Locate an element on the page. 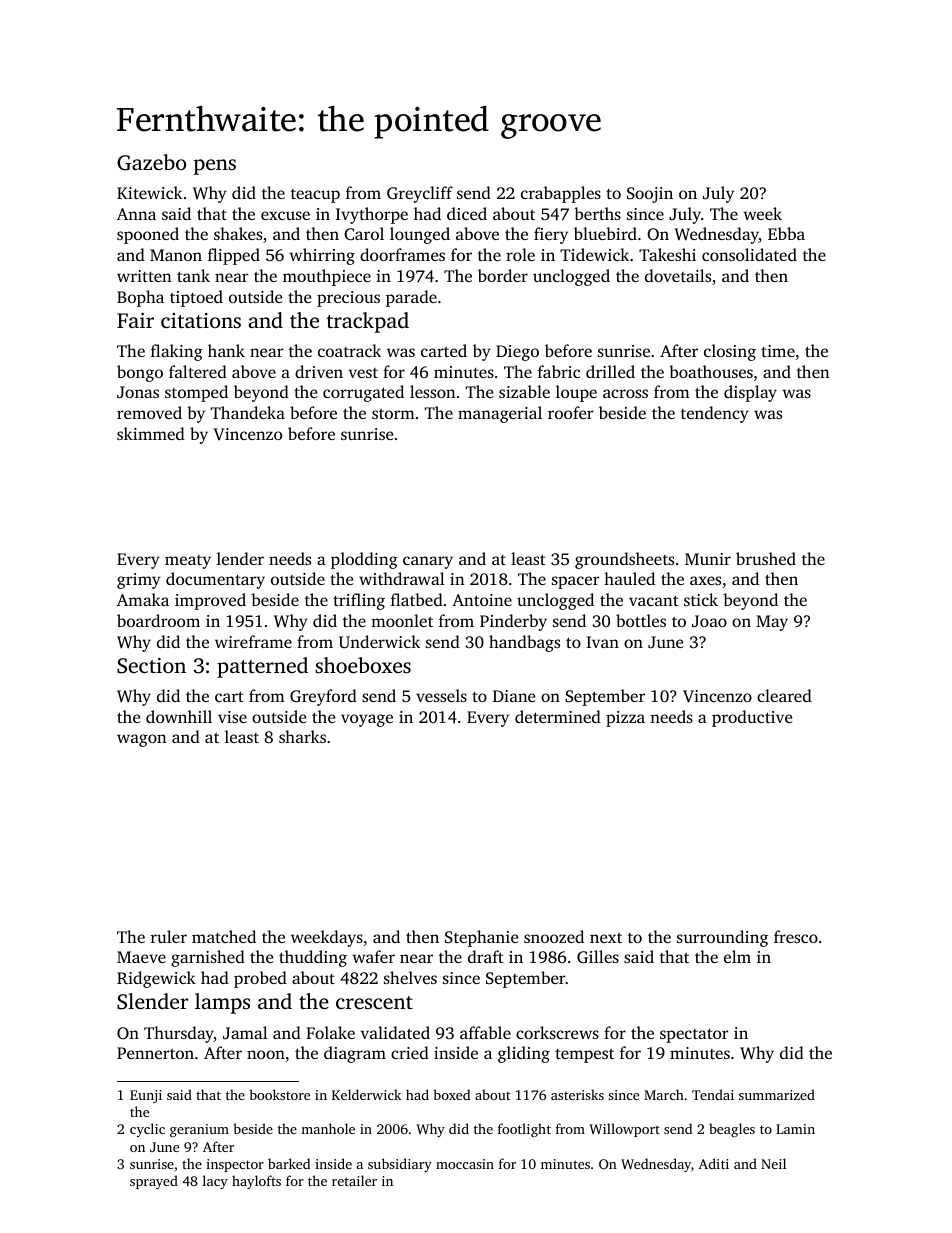 The height and width of the image is (1233, 952). teacup is located at coordinates (315, 196).
